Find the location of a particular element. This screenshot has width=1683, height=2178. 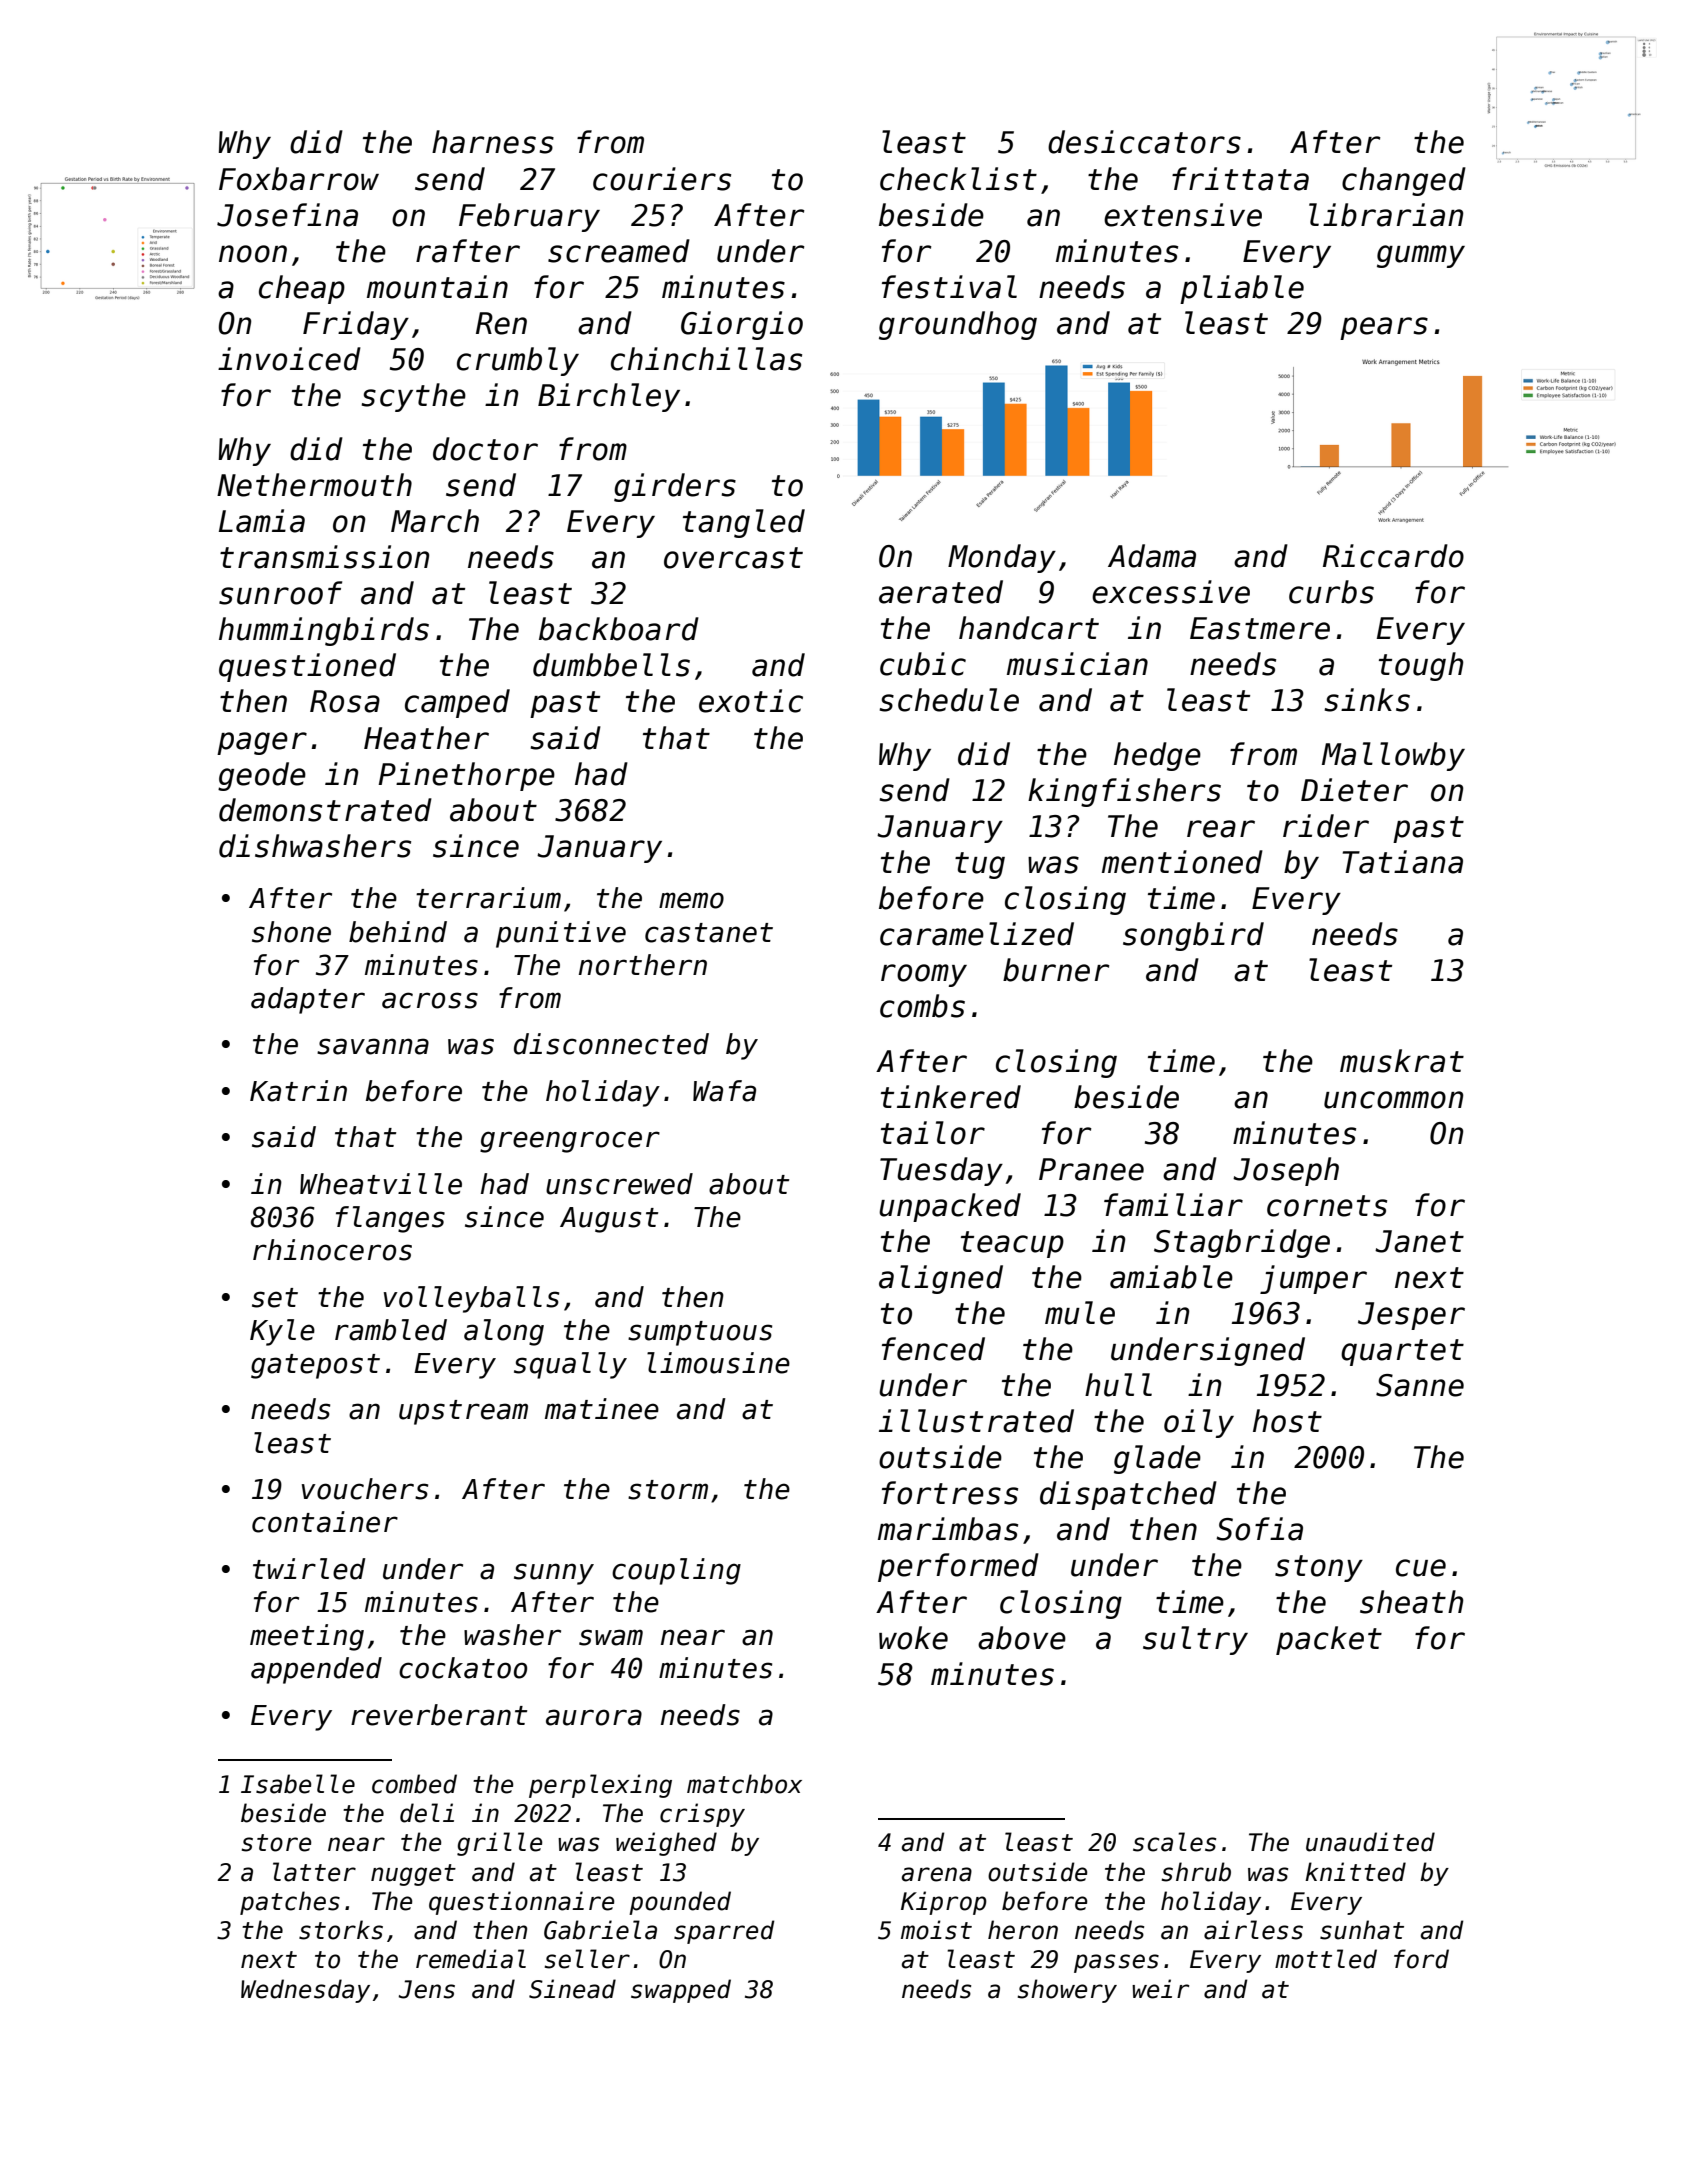

checklist is located at coordinates (958, 179).
